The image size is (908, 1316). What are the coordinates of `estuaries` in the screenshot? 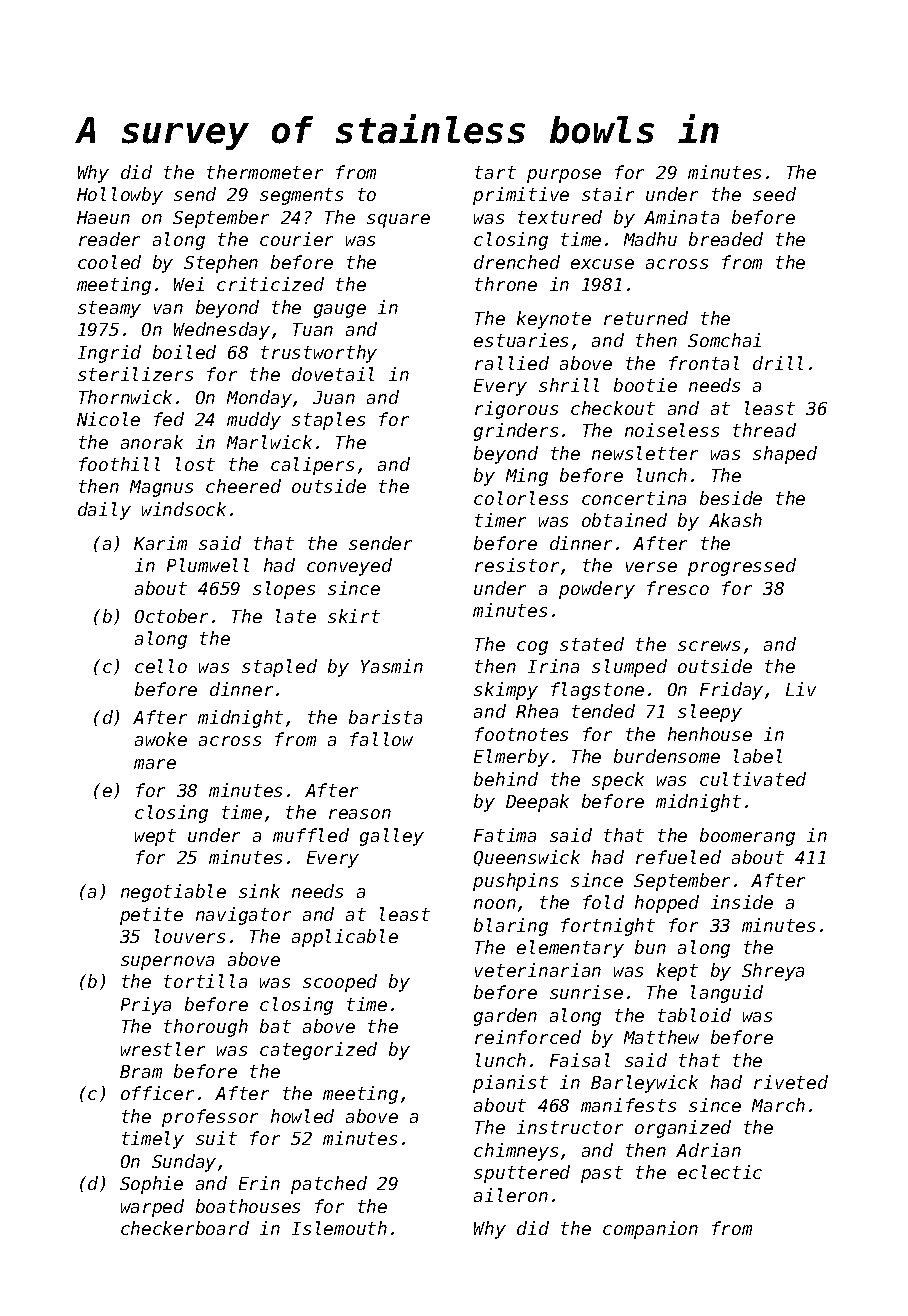 It's located at (521, 340).
